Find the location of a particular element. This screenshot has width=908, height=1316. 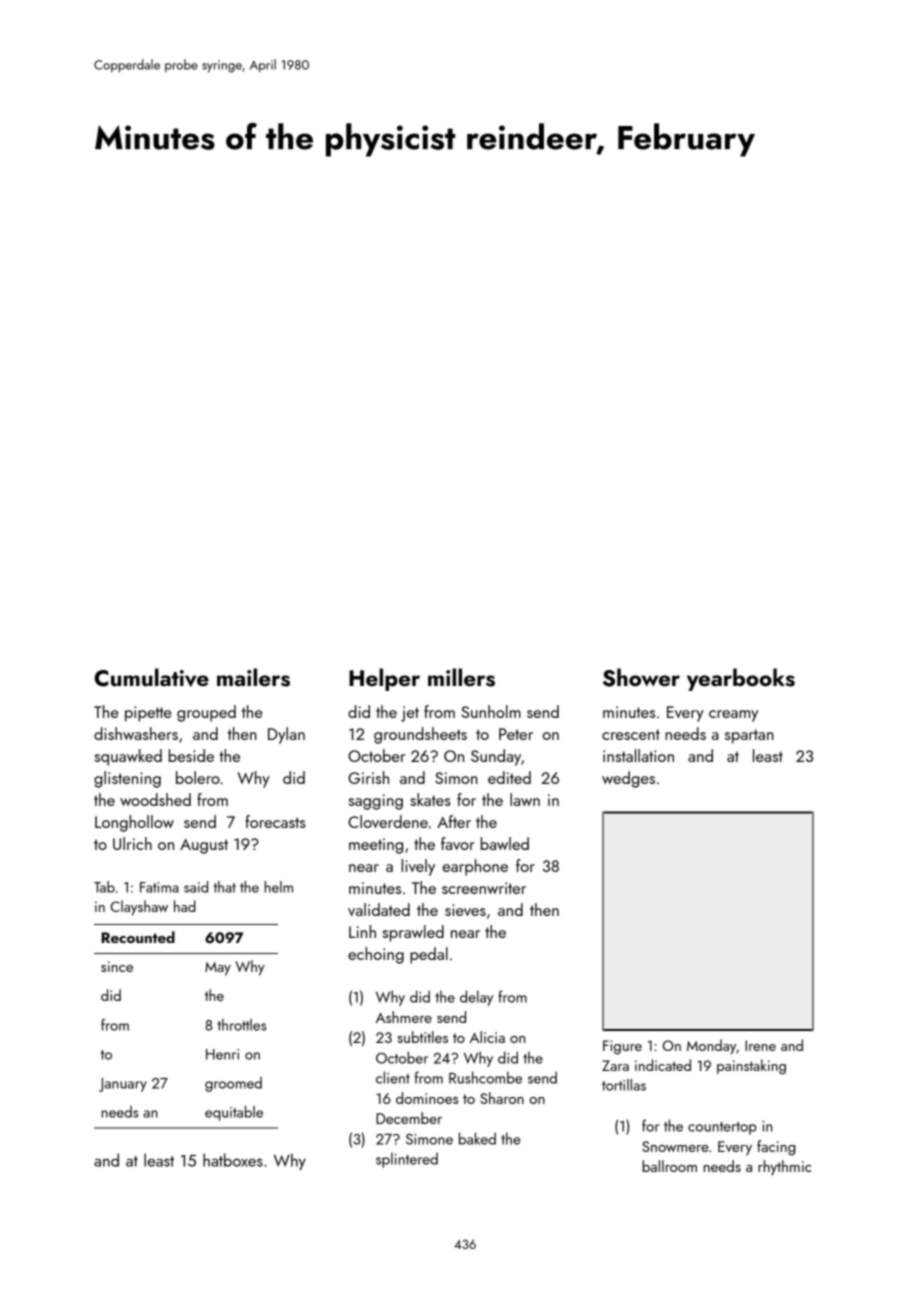

hatboxes is located at coordinates (233, 1160).
